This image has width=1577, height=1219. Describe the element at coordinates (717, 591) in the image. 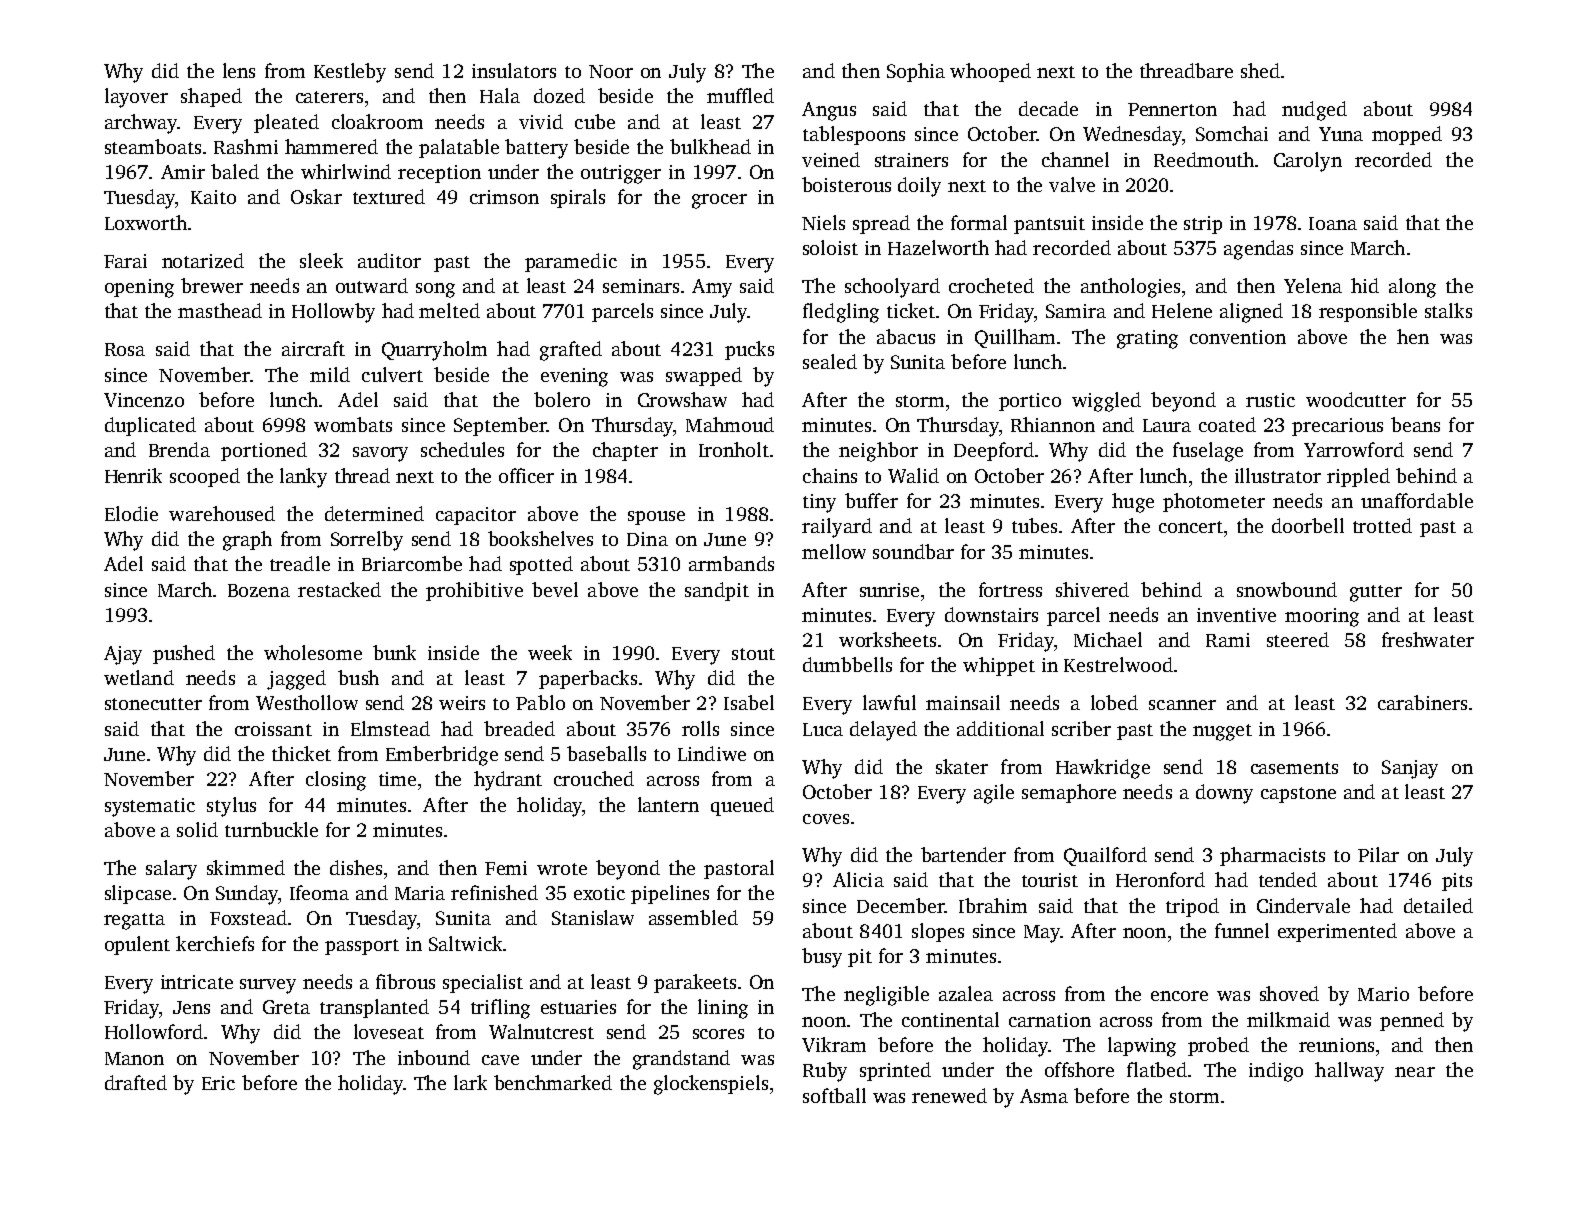

I see `sandpit` at that location.
